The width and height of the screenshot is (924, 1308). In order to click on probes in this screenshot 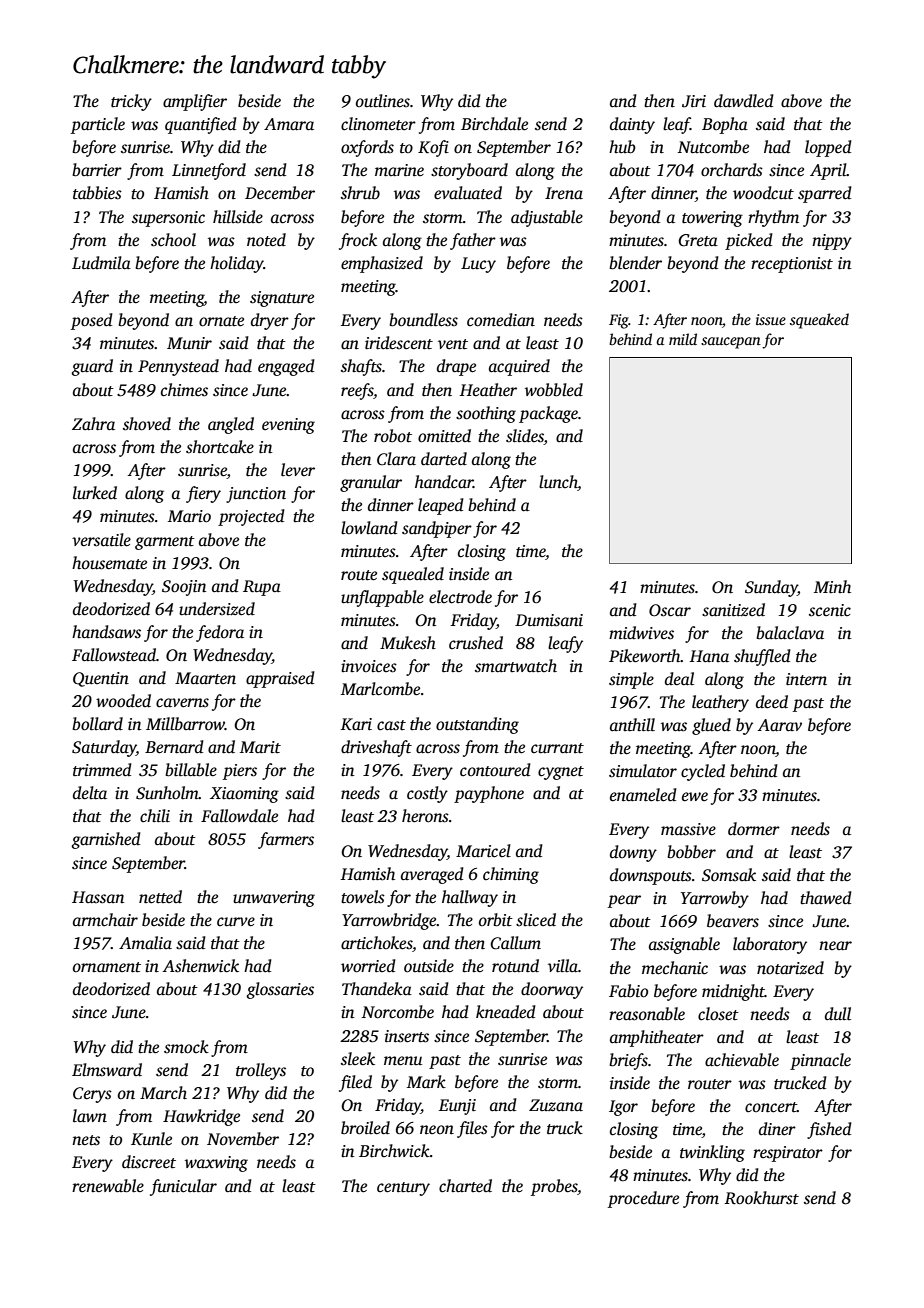, I will do `click(554, 1187)`.
